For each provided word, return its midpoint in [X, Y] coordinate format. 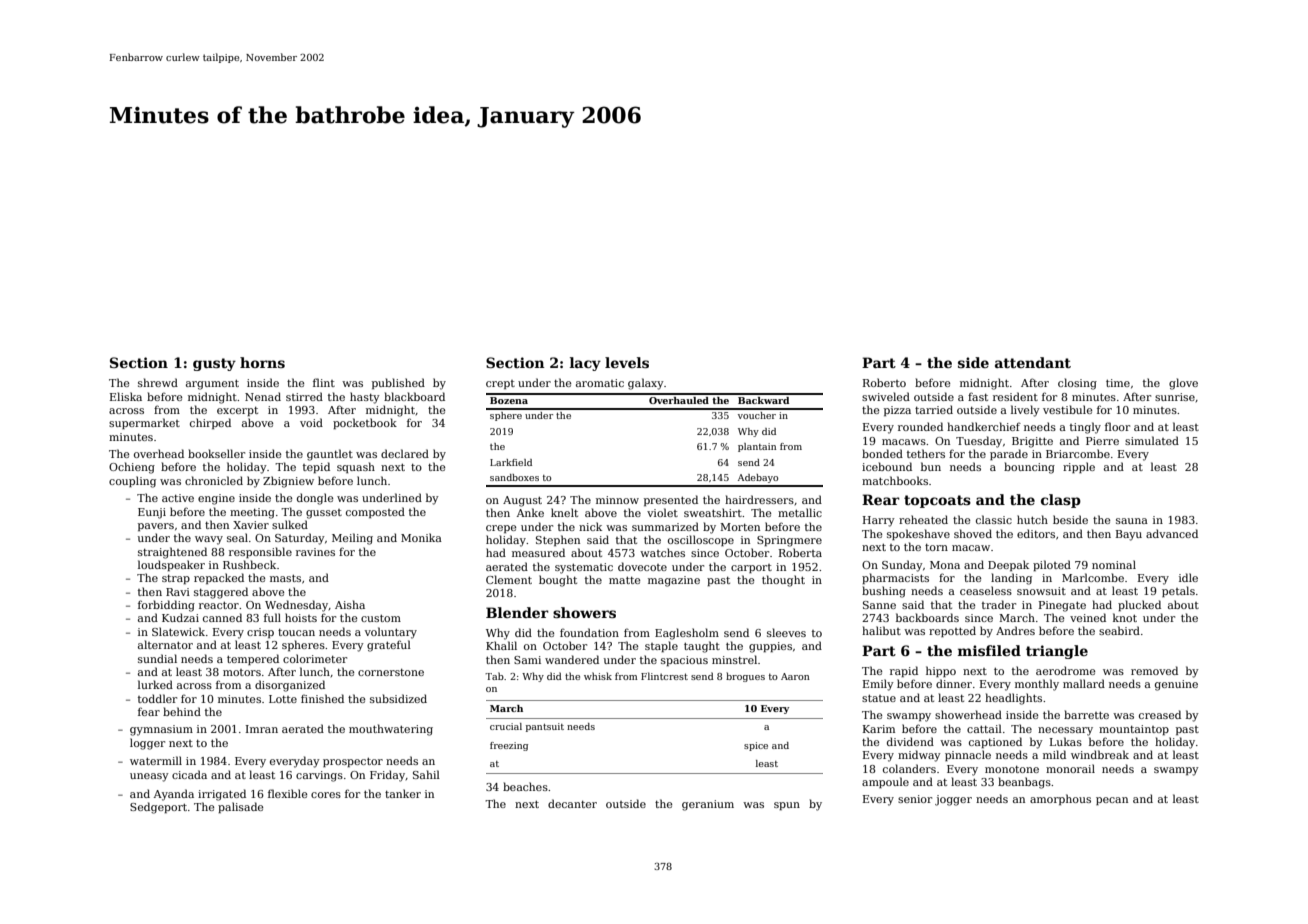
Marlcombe [1093, 577]
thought [783, 581]
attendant [1033, 362]
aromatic [600, 383]
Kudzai [180, 617]
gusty [214, 364]
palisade [240, 807]
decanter [572, 803]
